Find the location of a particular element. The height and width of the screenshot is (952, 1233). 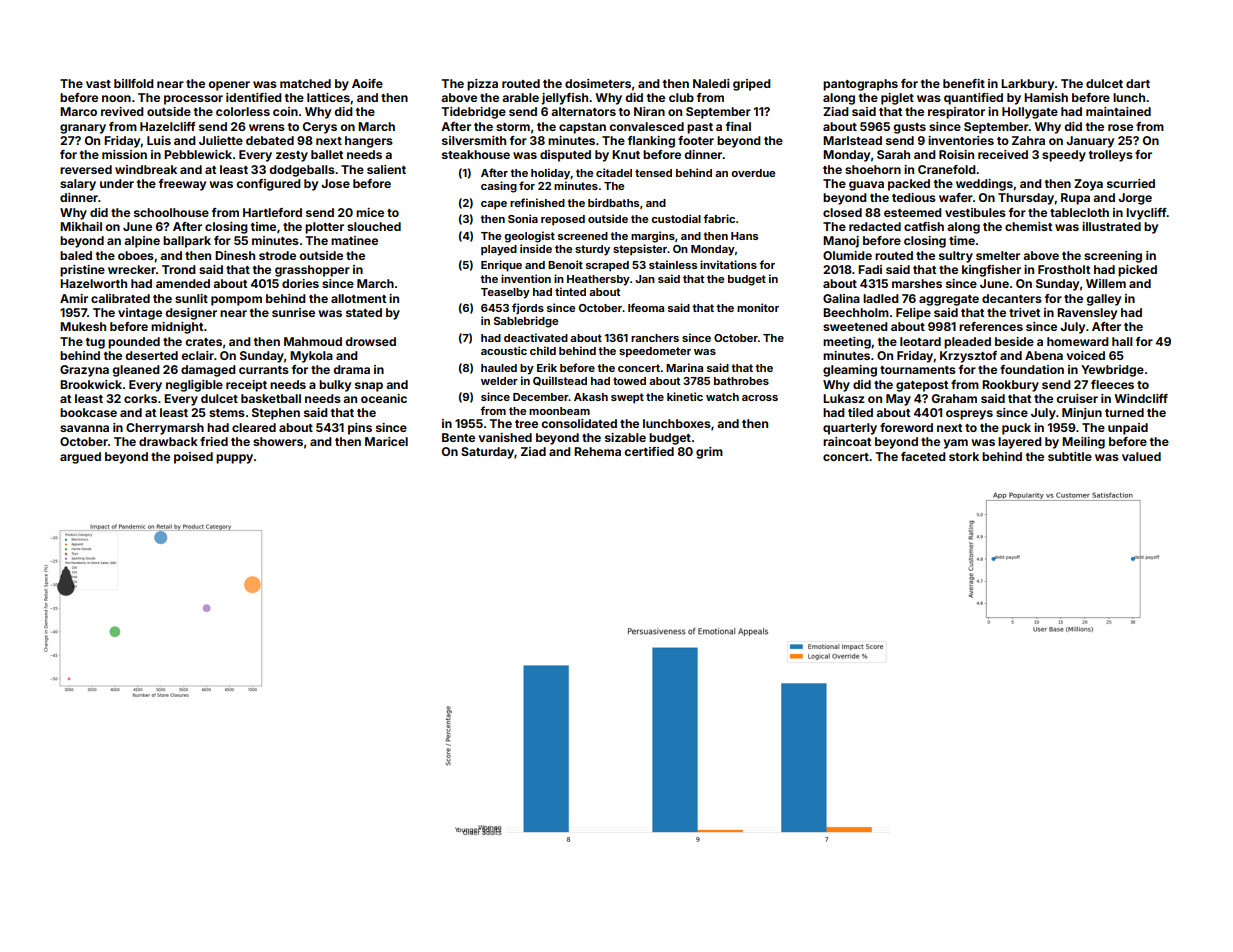

certified is located at coordinates (649, 451).
